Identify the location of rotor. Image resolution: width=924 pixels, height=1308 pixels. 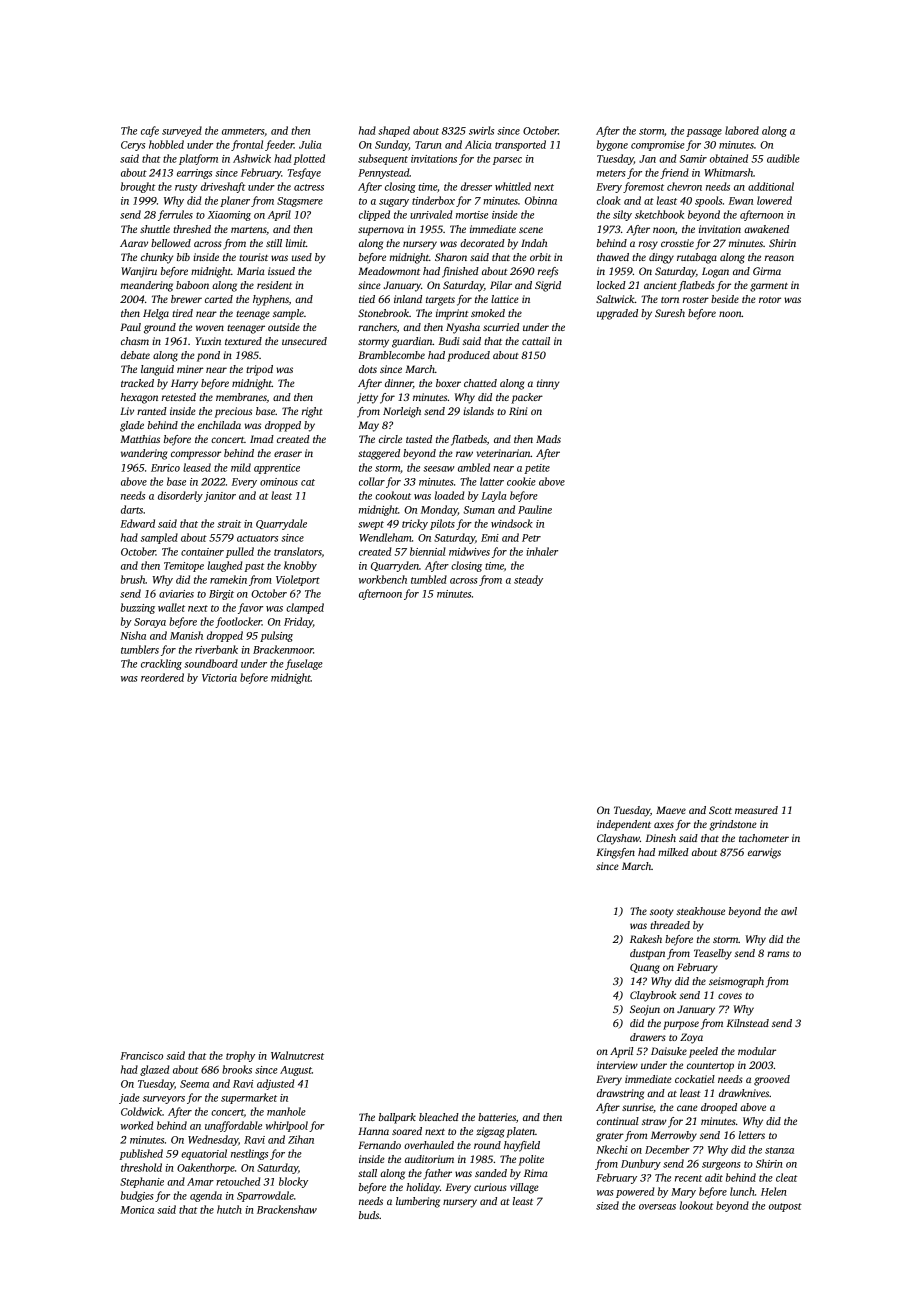
(770, 300).
